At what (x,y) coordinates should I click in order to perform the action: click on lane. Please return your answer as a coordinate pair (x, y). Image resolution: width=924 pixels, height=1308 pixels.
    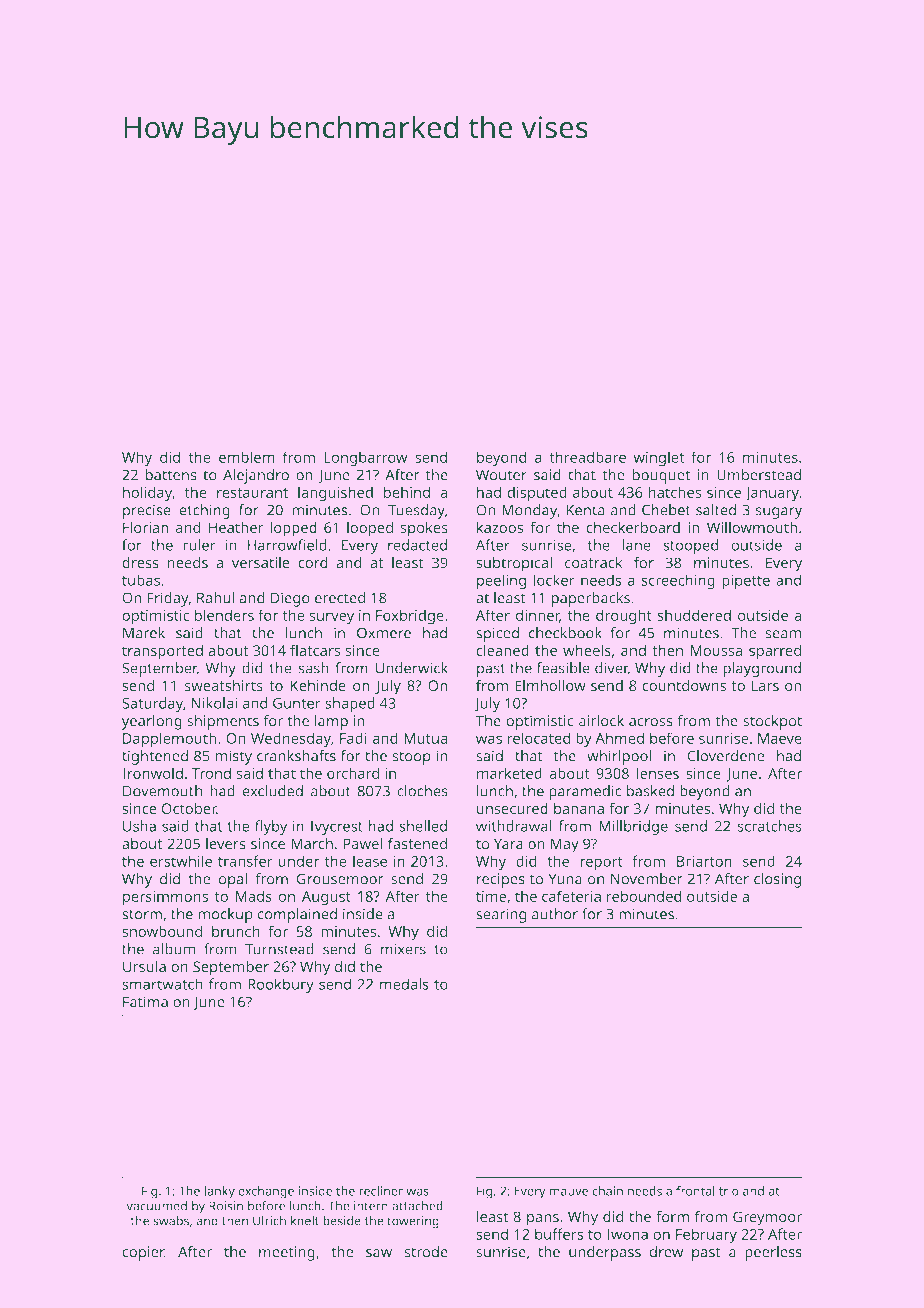
    Looking at the image, I should click on (637, 545).
